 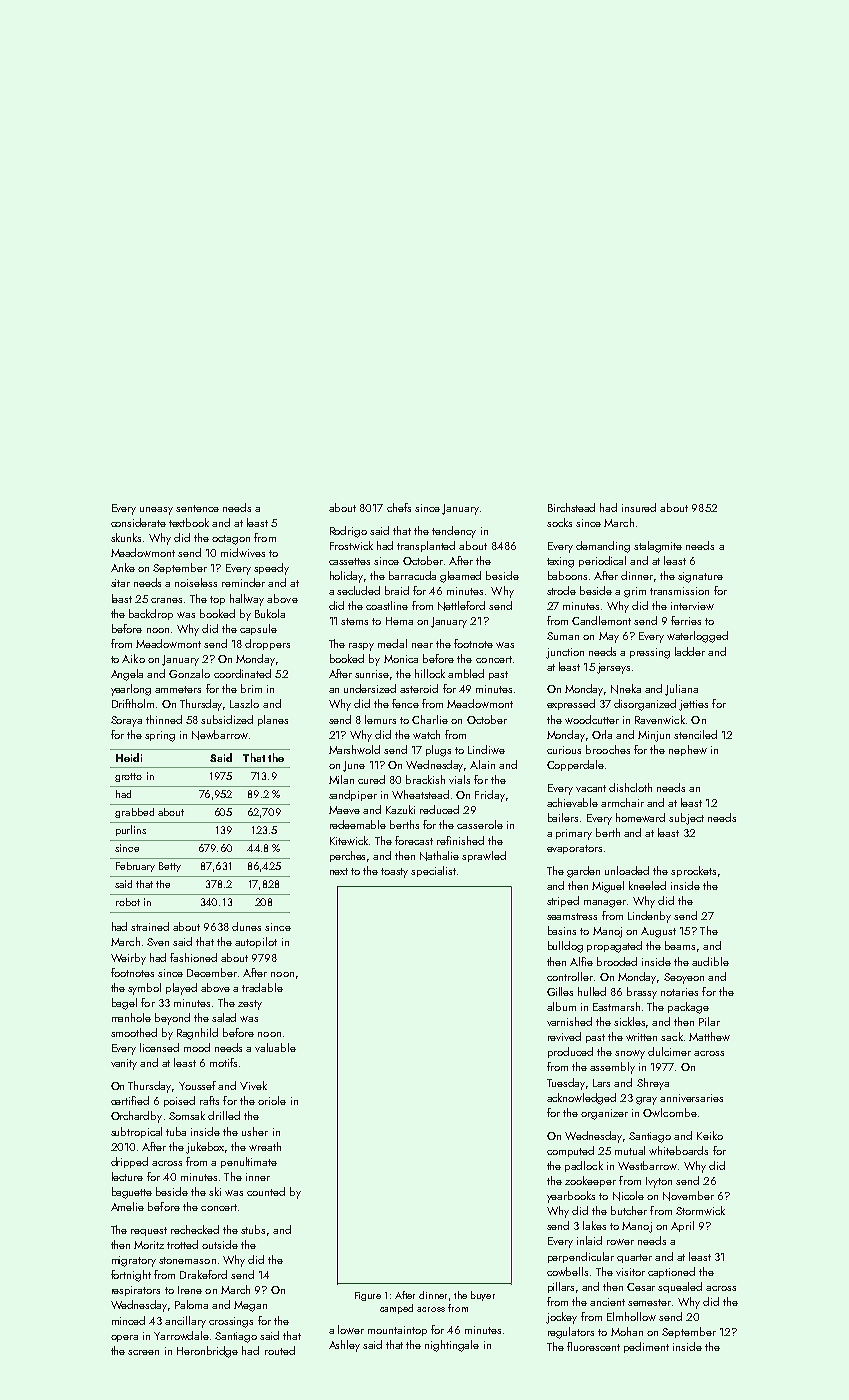 I want to click on dunes, so click(x=246, y=926).
